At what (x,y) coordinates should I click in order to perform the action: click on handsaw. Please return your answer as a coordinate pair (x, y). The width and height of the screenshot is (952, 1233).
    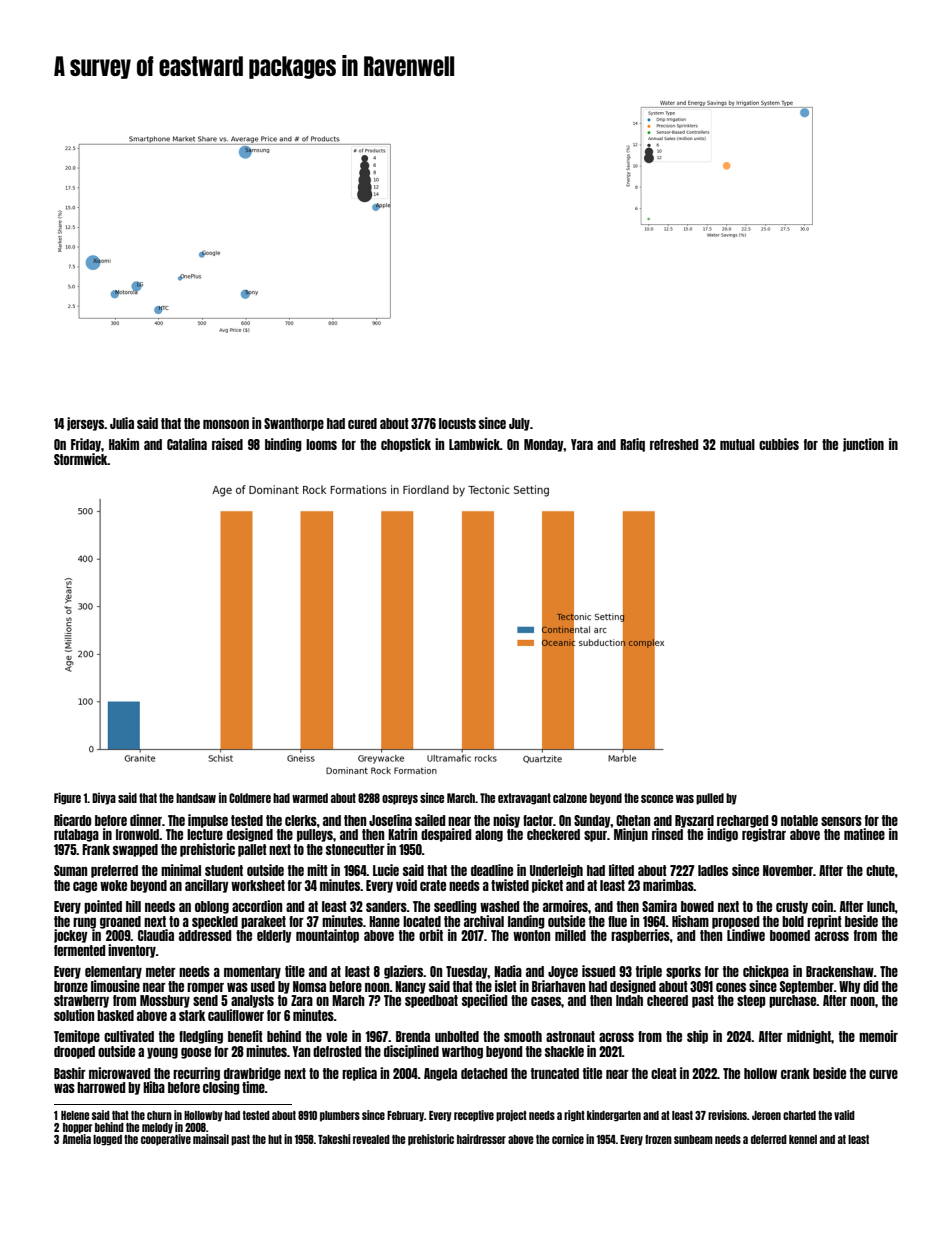
    Looking at the image, I should click on (196, 798).
